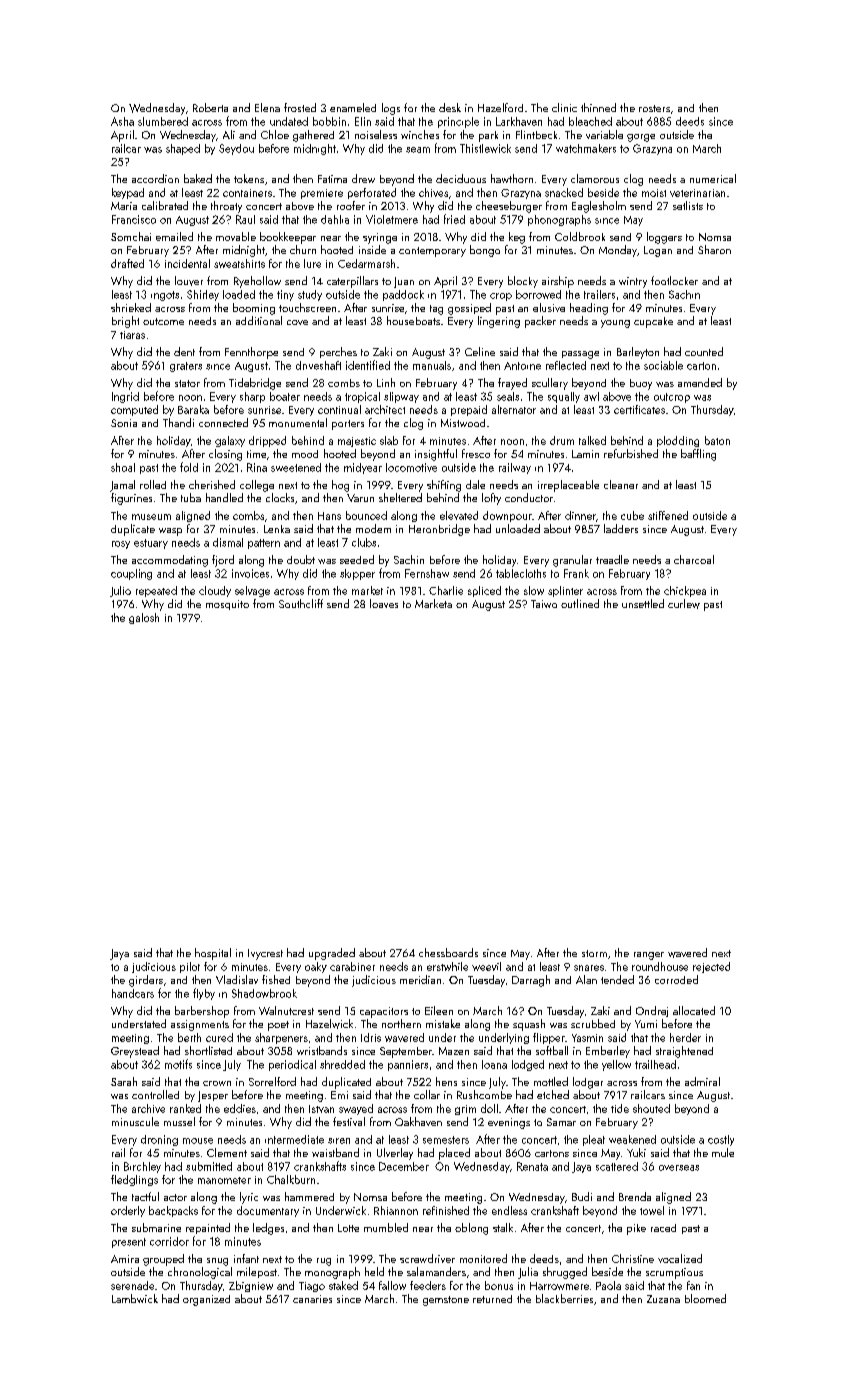  What do you see at coordinates (384, 603) in the image?
I see `loaves` at bounding box center [384, 603].
